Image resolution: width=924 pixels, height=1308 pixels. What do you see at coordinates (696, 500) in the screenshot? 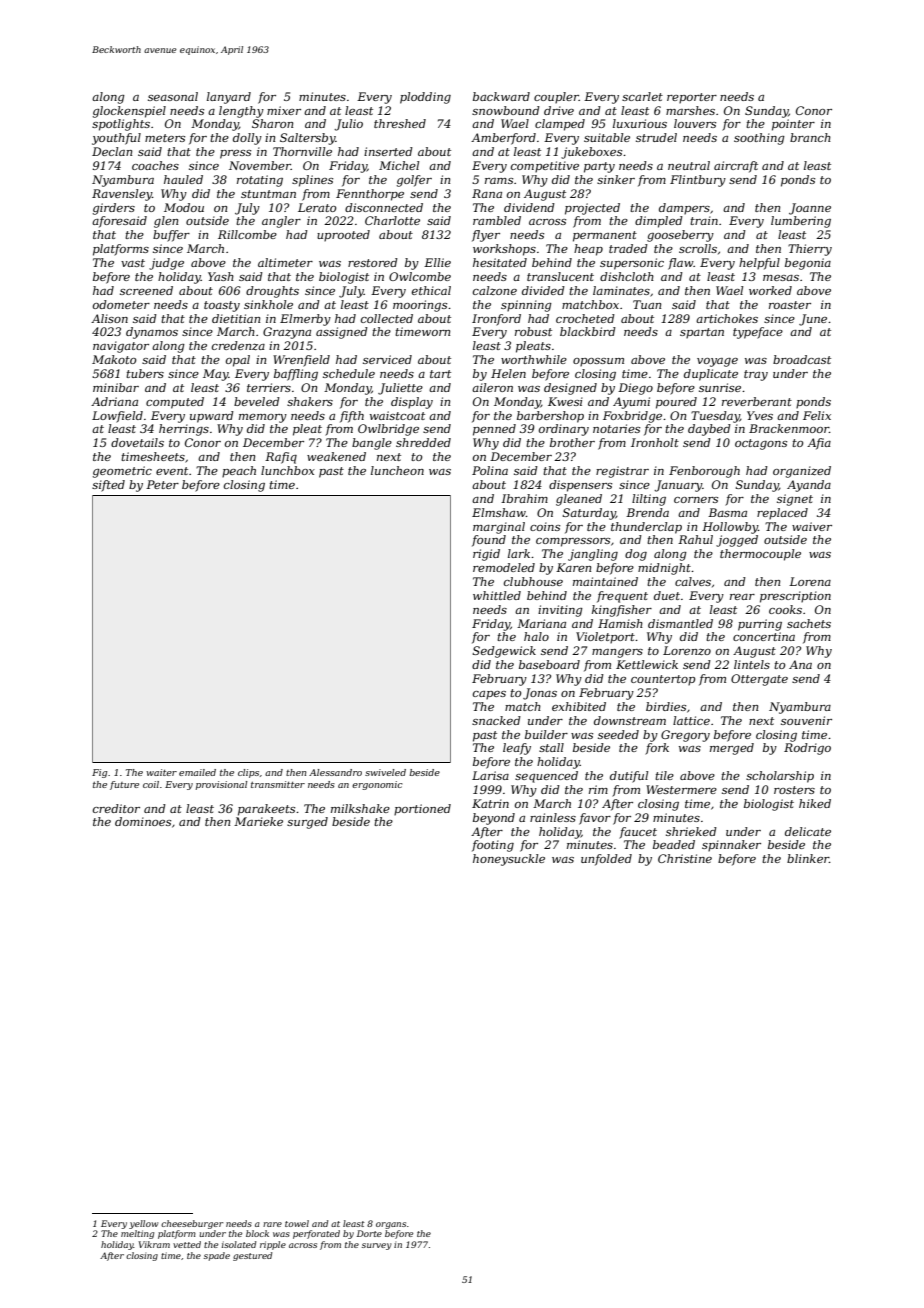
I see `corners` at bounding box center [696, 500].
